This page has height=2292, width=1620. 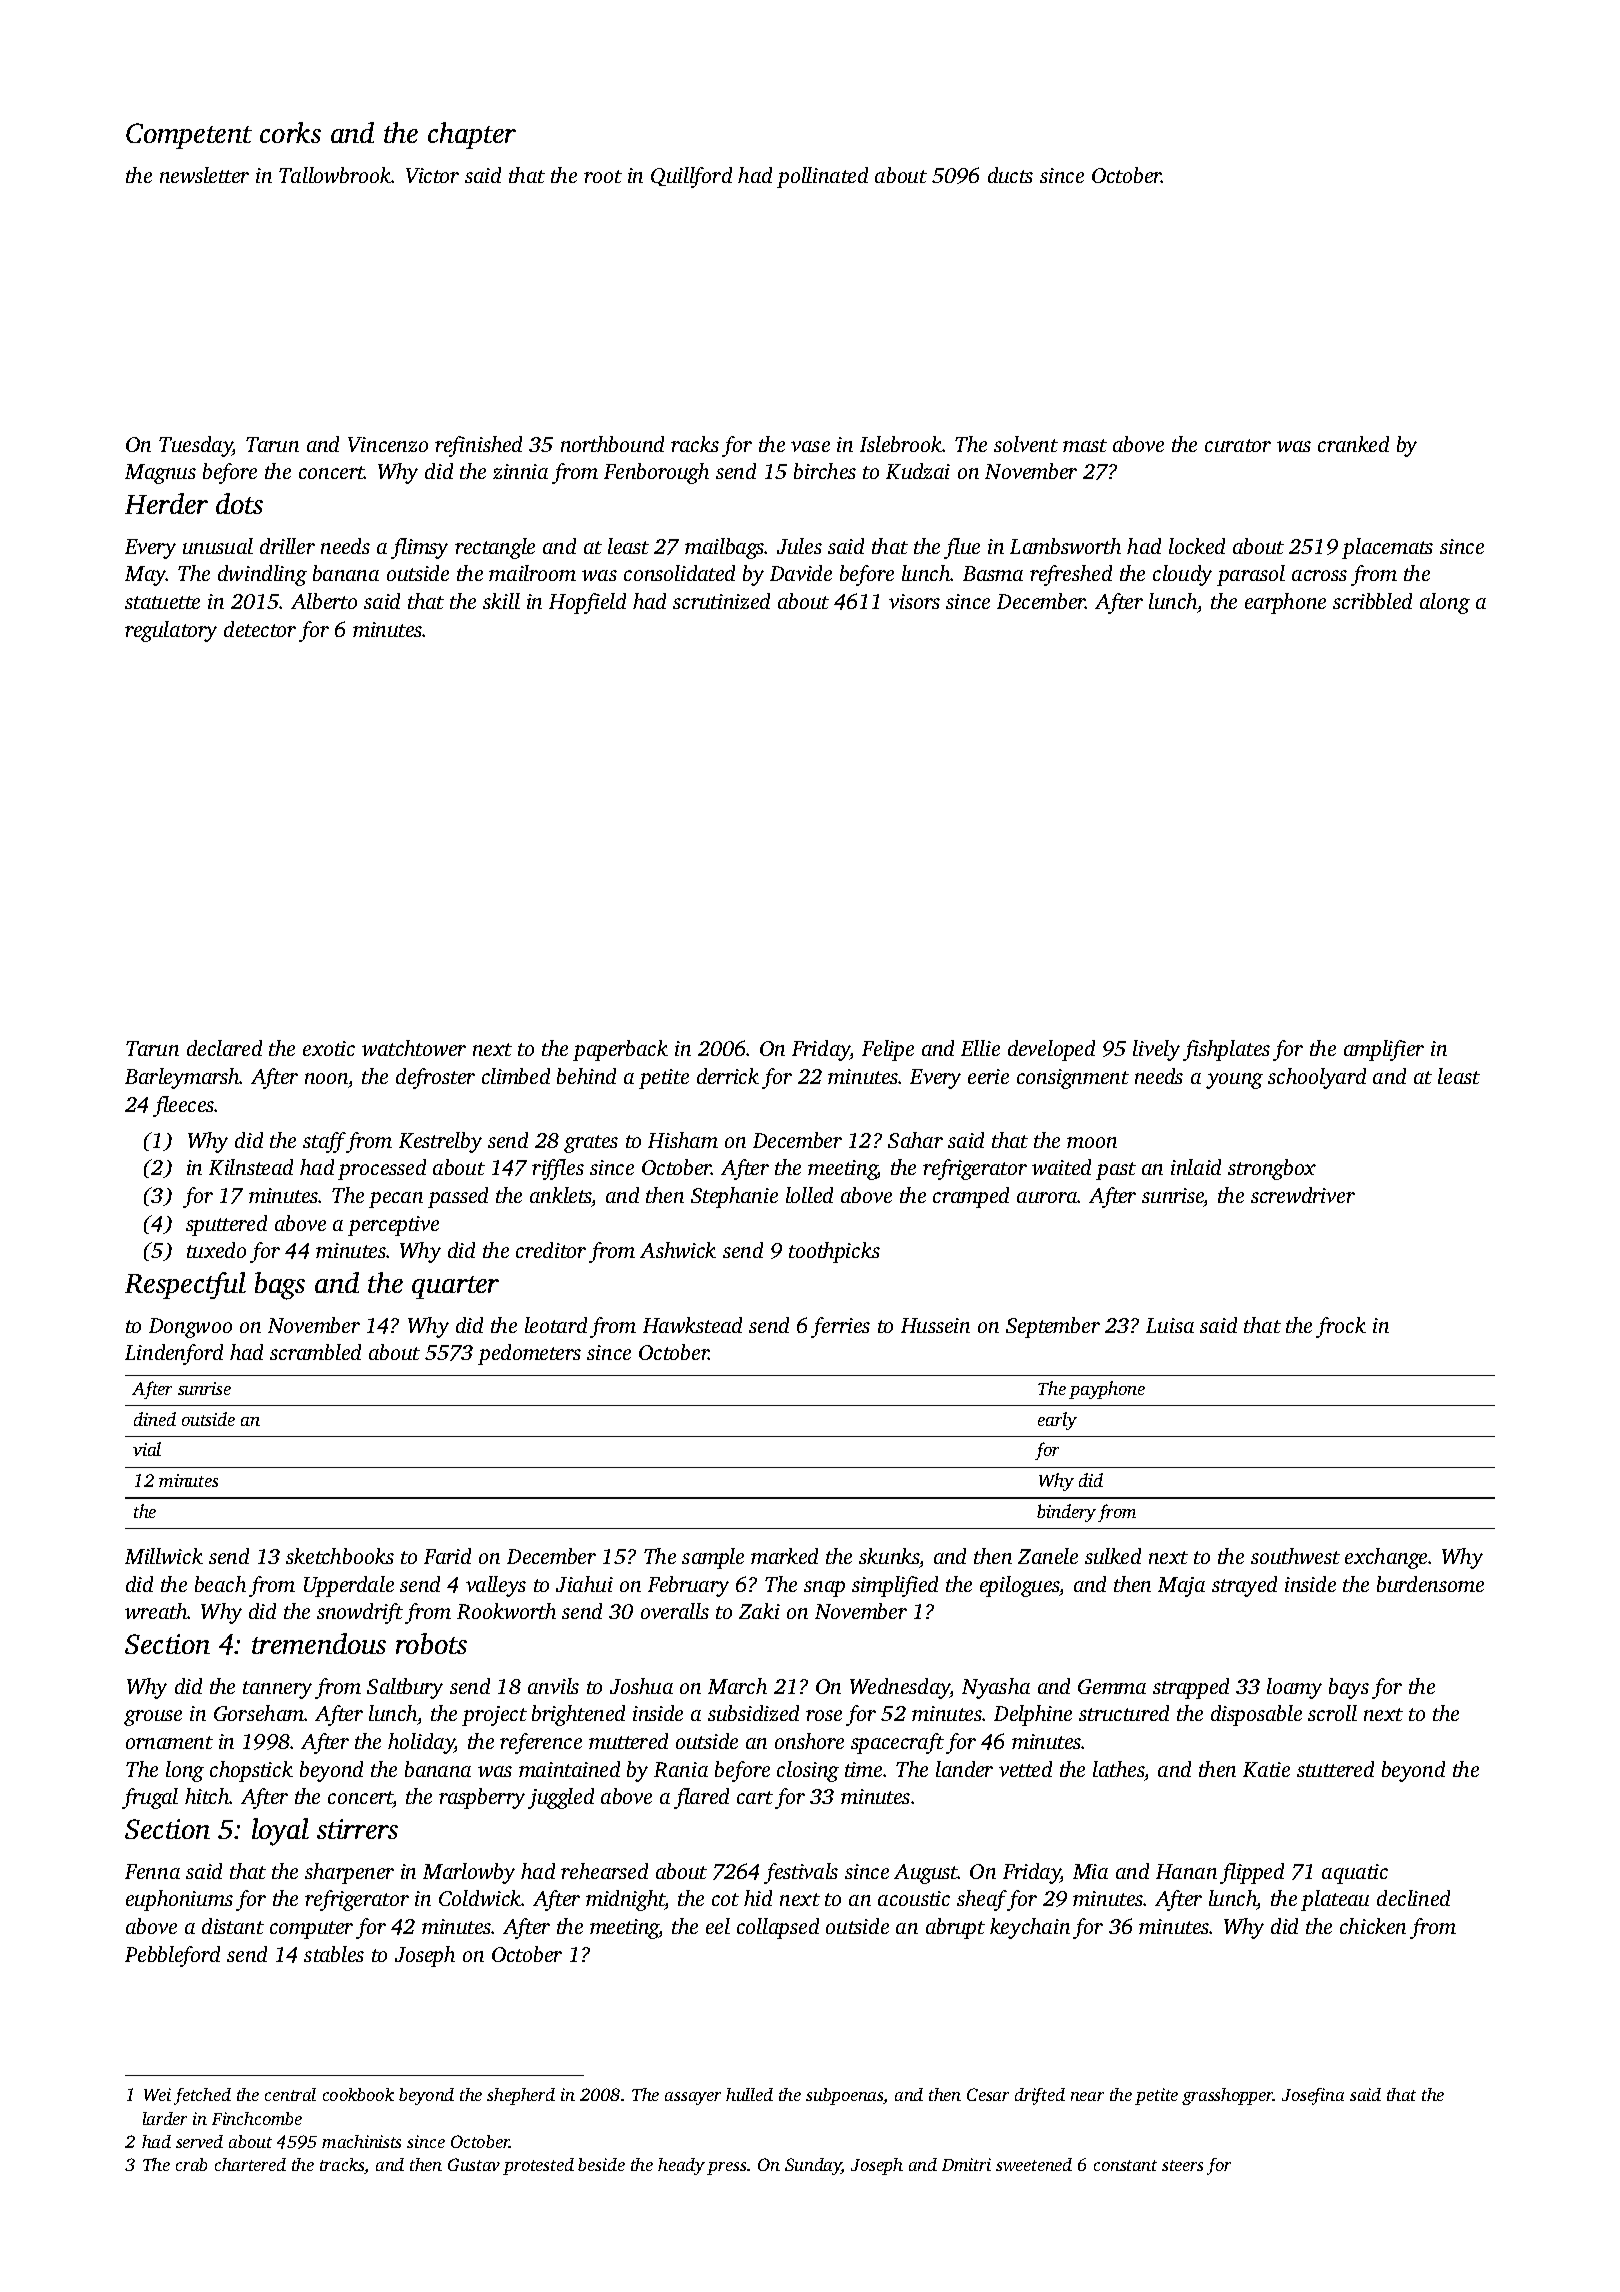 I want to click on keychain, so click(x=1030, y=1928).
